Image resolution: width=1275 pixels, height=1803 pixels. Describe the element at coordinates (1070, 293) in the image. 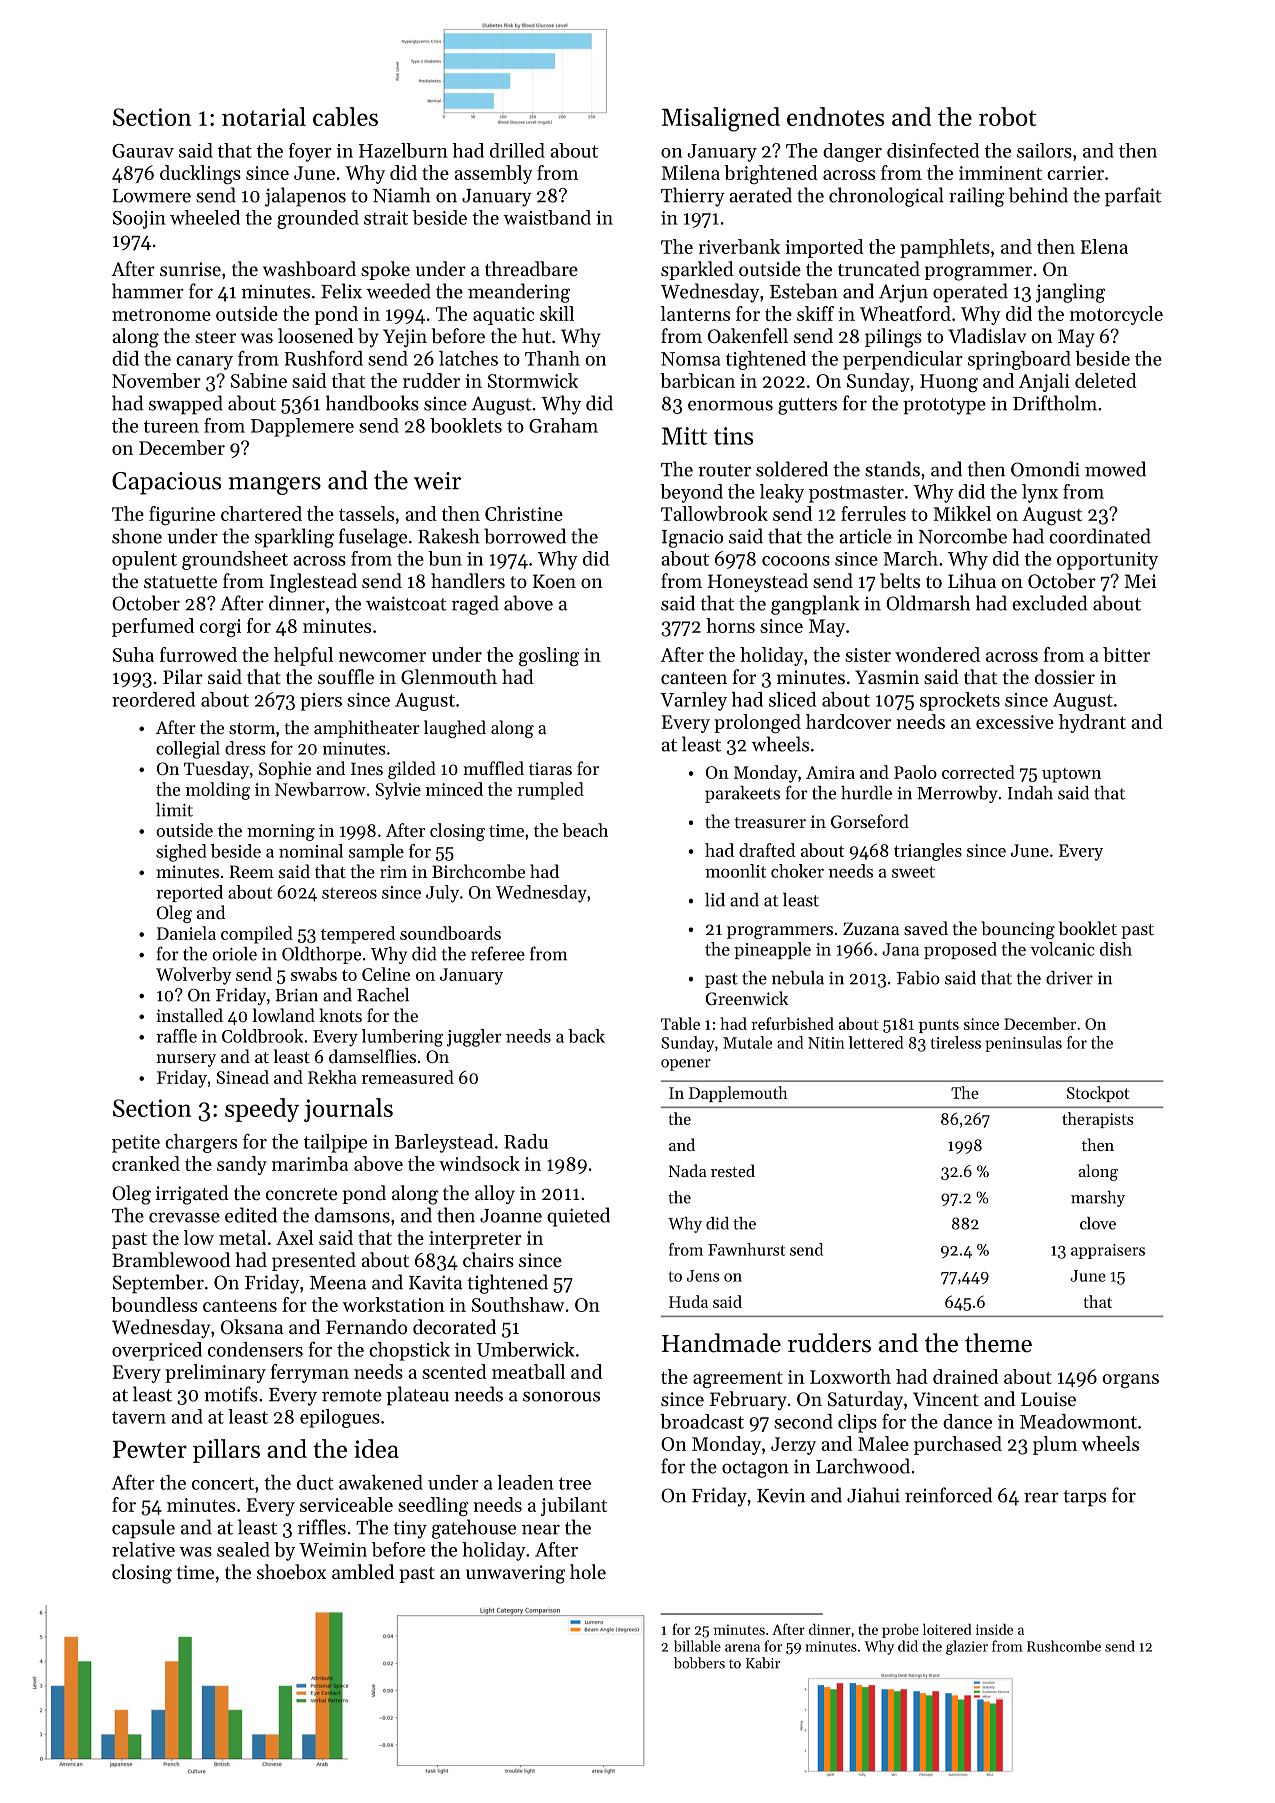

I see `jangling` at that location.
